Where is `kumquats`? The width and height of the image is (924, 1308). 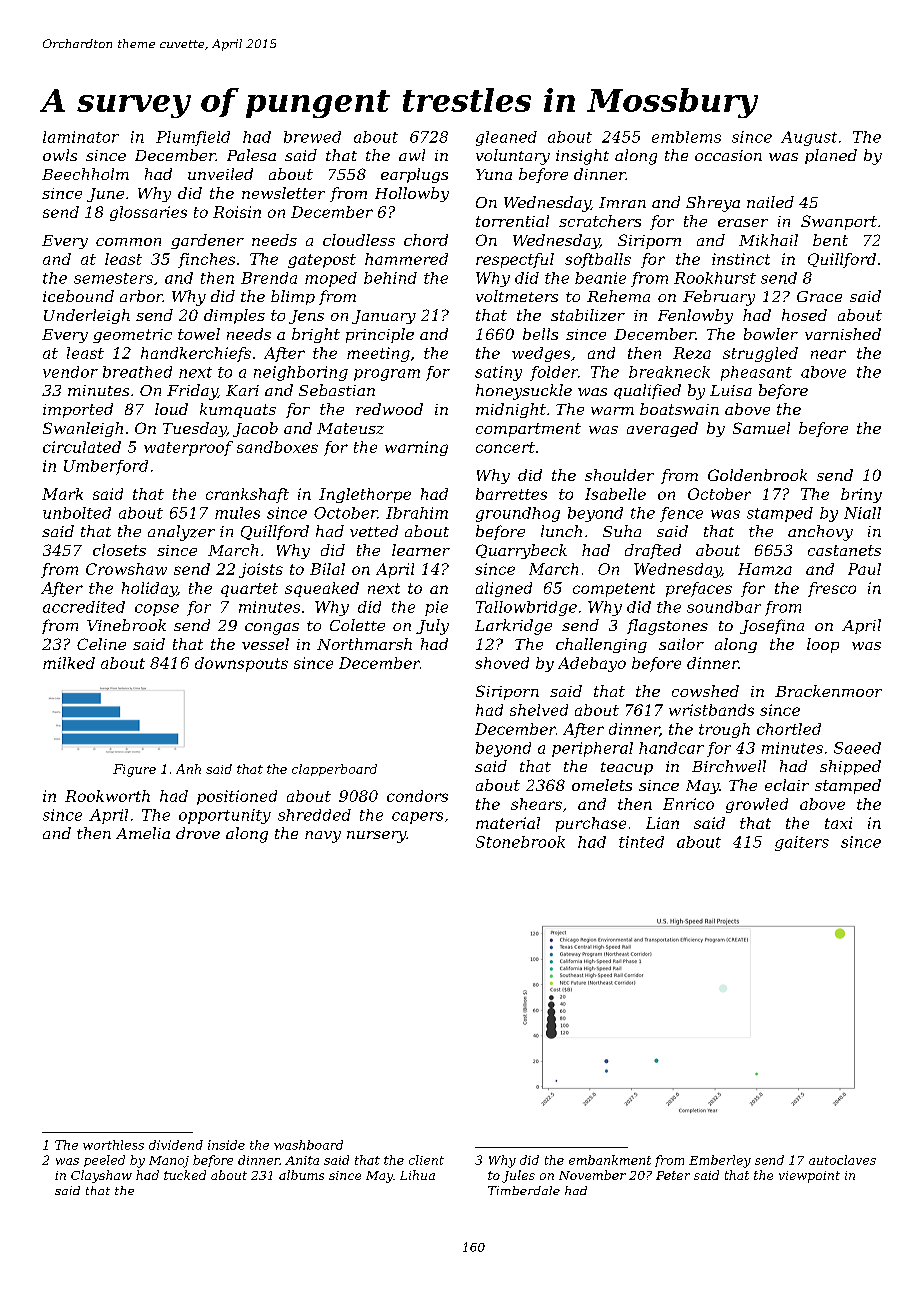 kumquats is located at coordinates (238, 410).
